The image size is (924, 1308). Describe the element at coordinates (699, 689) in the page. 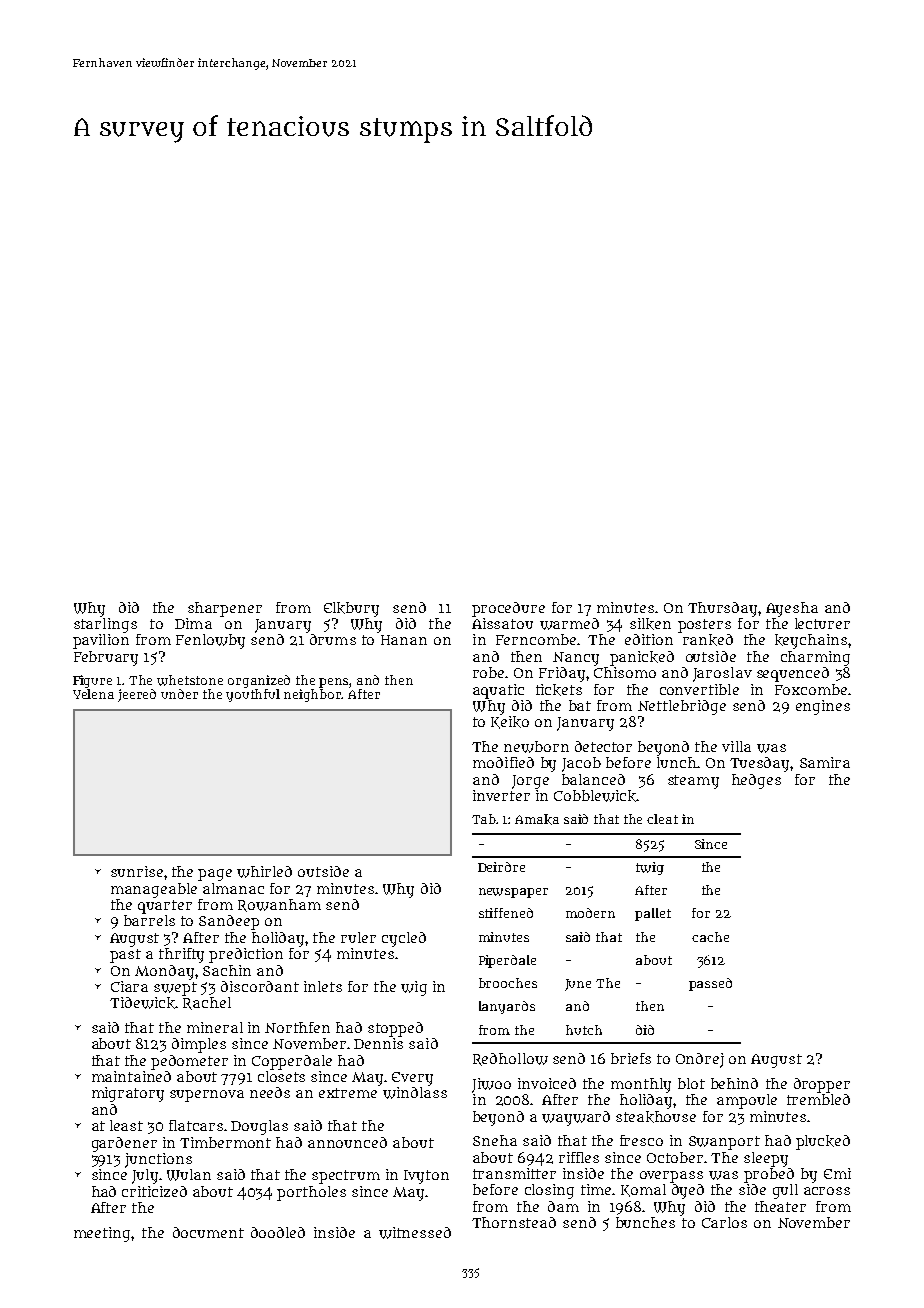

I see `convertible` at that location.
